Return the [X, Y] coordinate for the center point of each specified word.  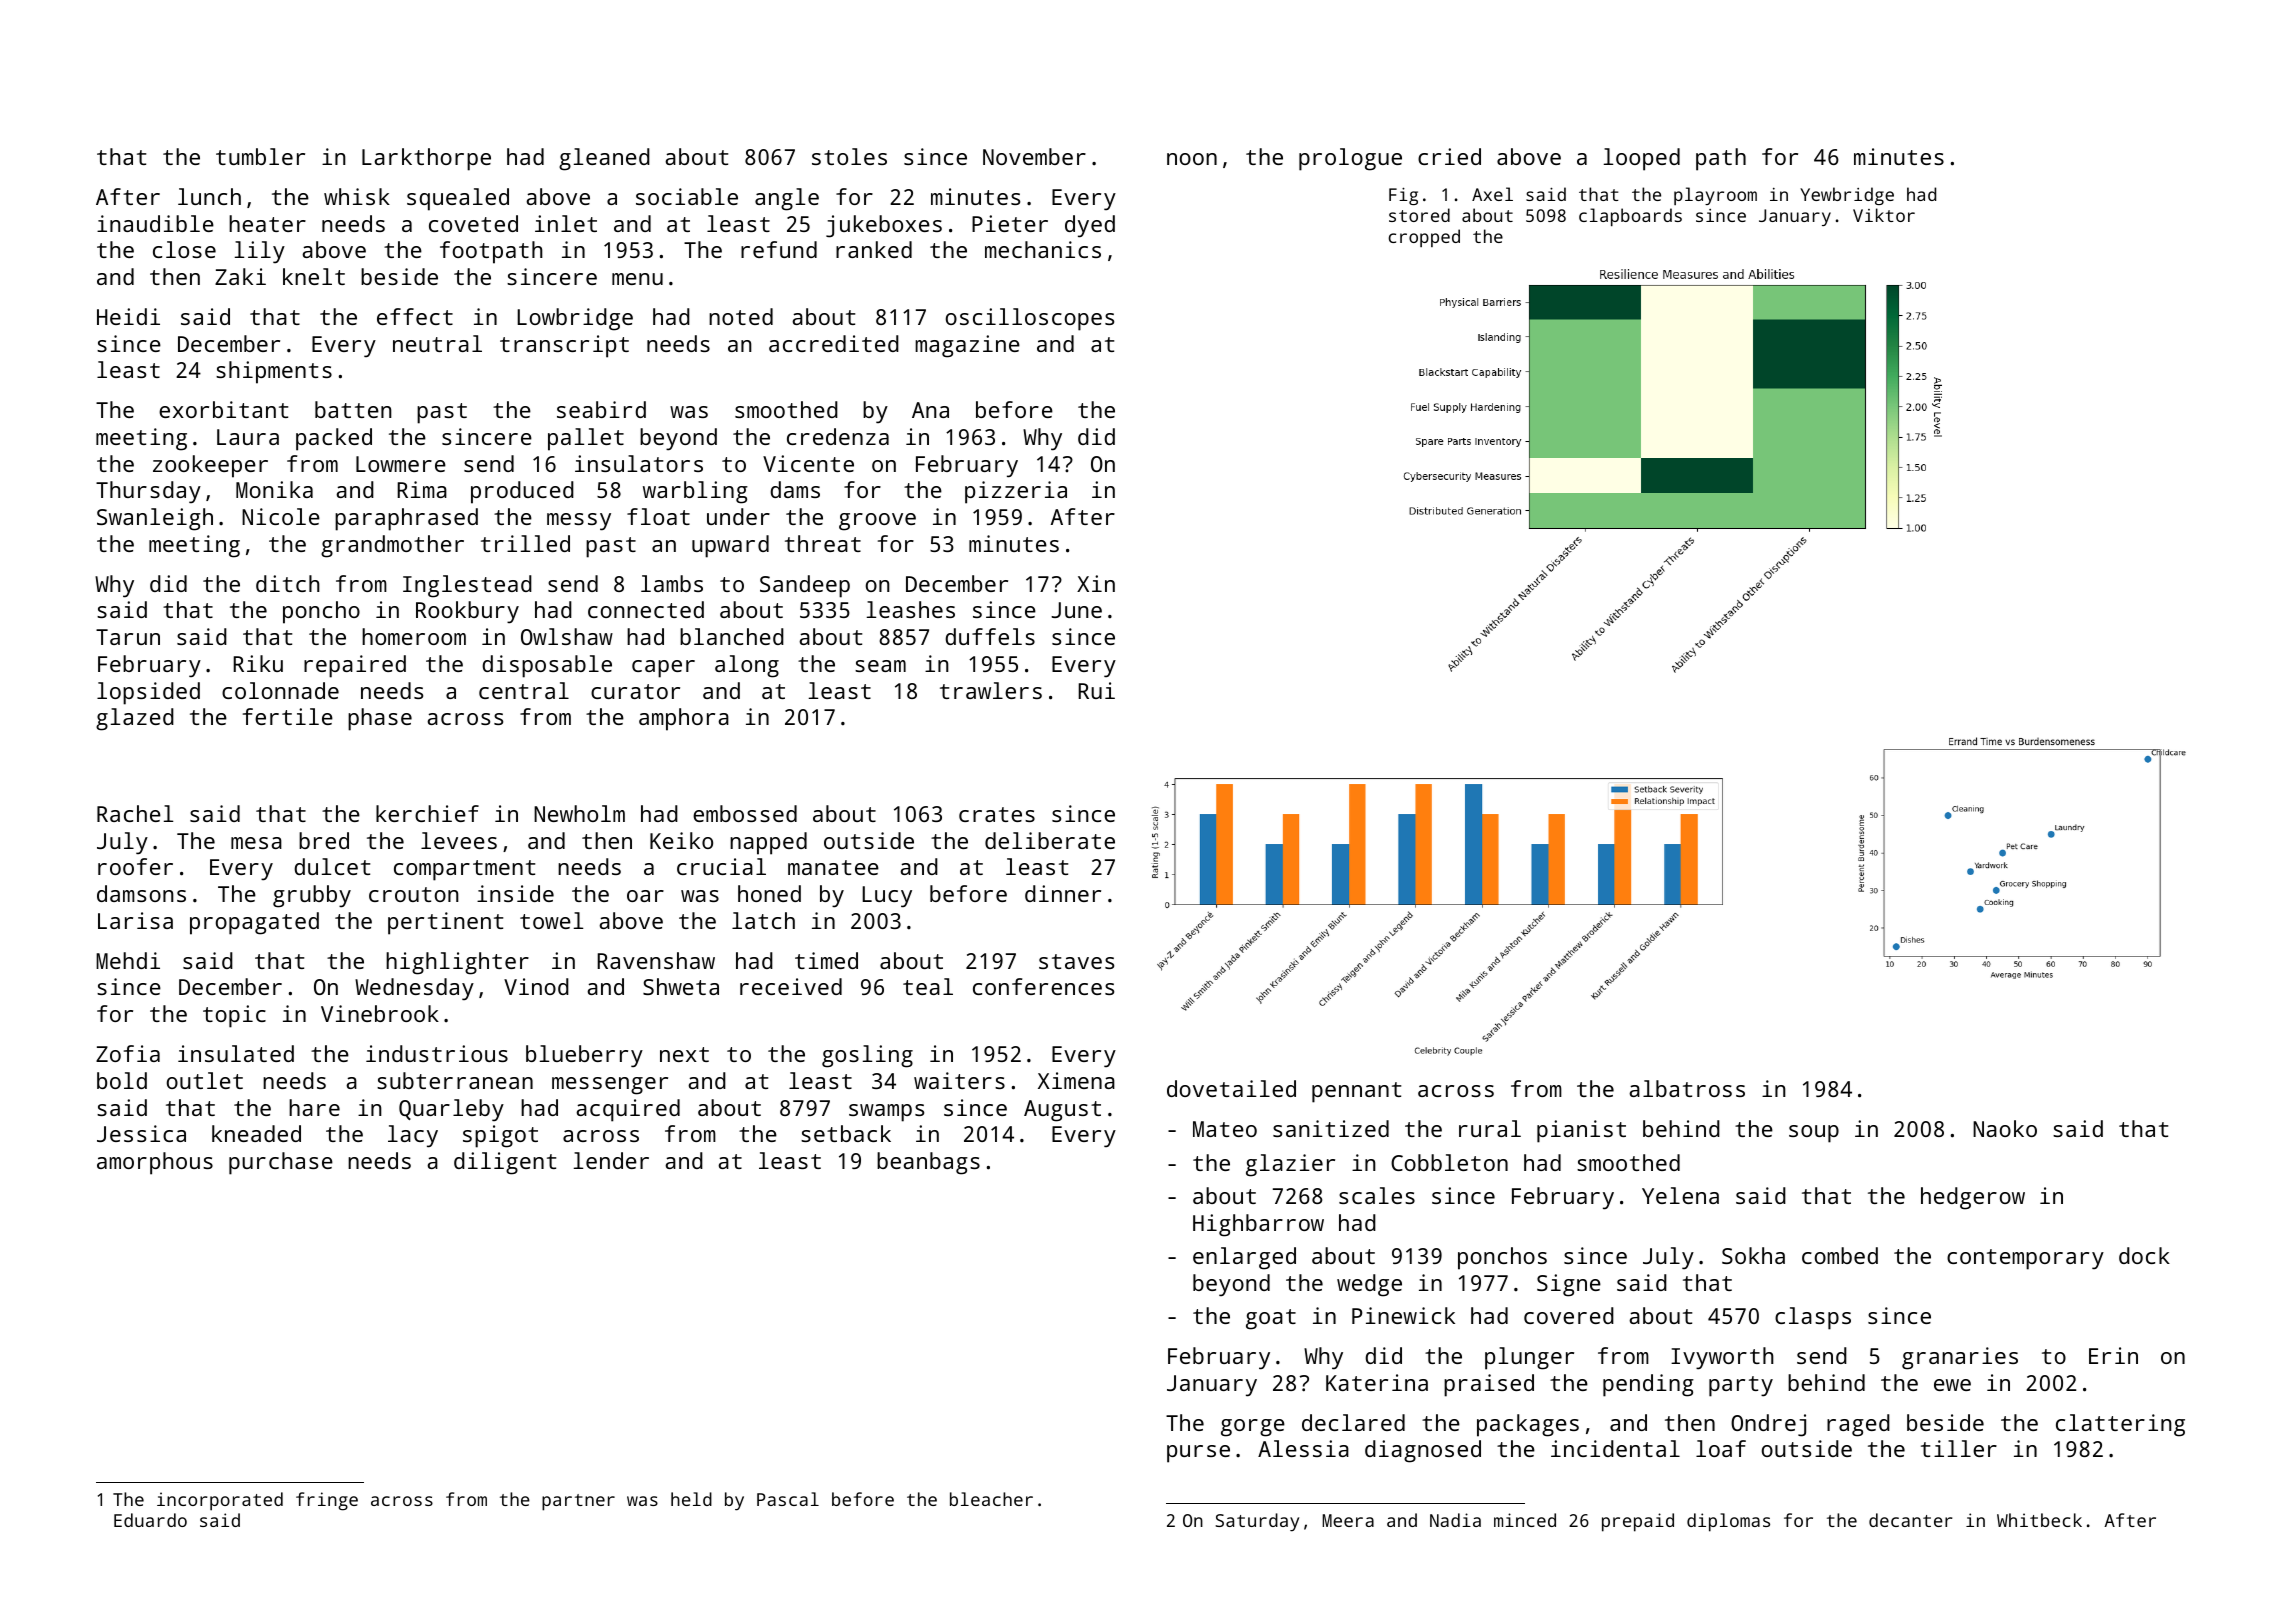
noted [741, 316]
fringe [327, 1501]
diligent [505, 1163]
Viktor [1884, 215]
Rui [1096, 690]
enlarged [1244, 1258]
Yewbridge [1847, 196]
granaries [1960, 1358]
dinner [1063, 893]
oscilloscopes [1030, 319]
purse [1198, 1454]
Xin [1096, 583]
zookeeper [210, 466]
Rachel [135, 813]
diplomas [1728, 1522]
